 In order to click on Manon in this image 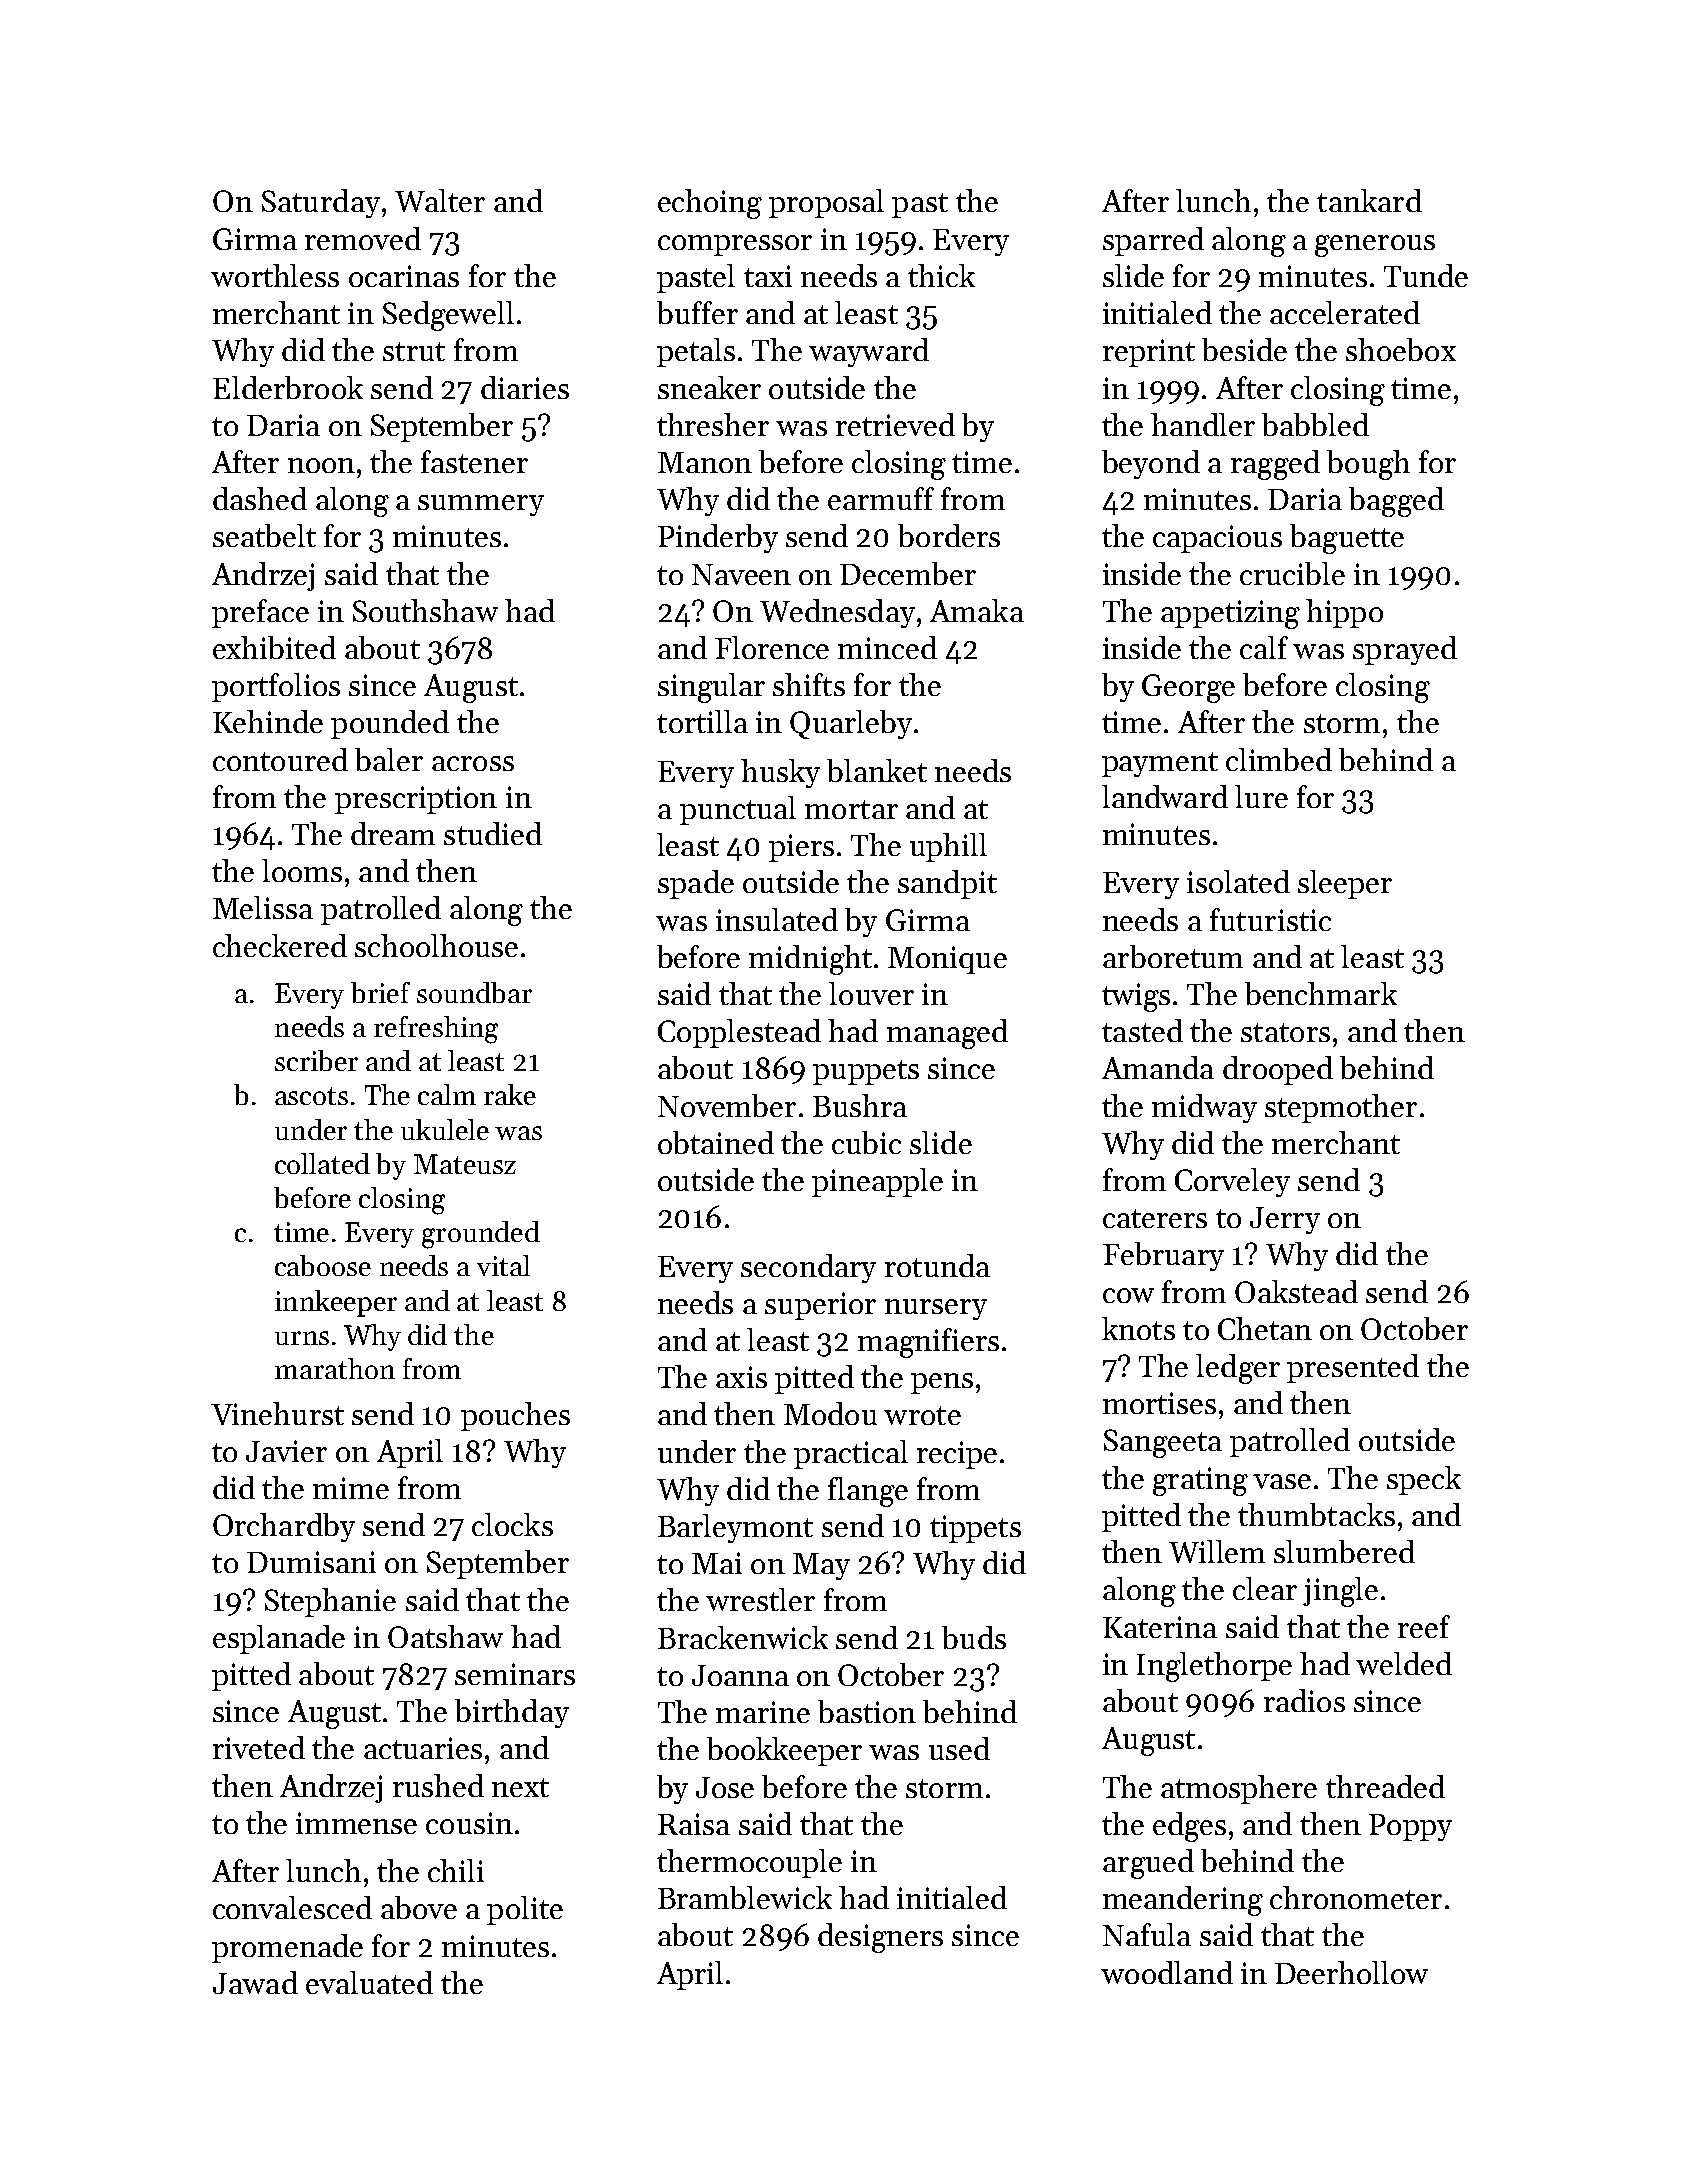, I will do `click(705, 462)`.
